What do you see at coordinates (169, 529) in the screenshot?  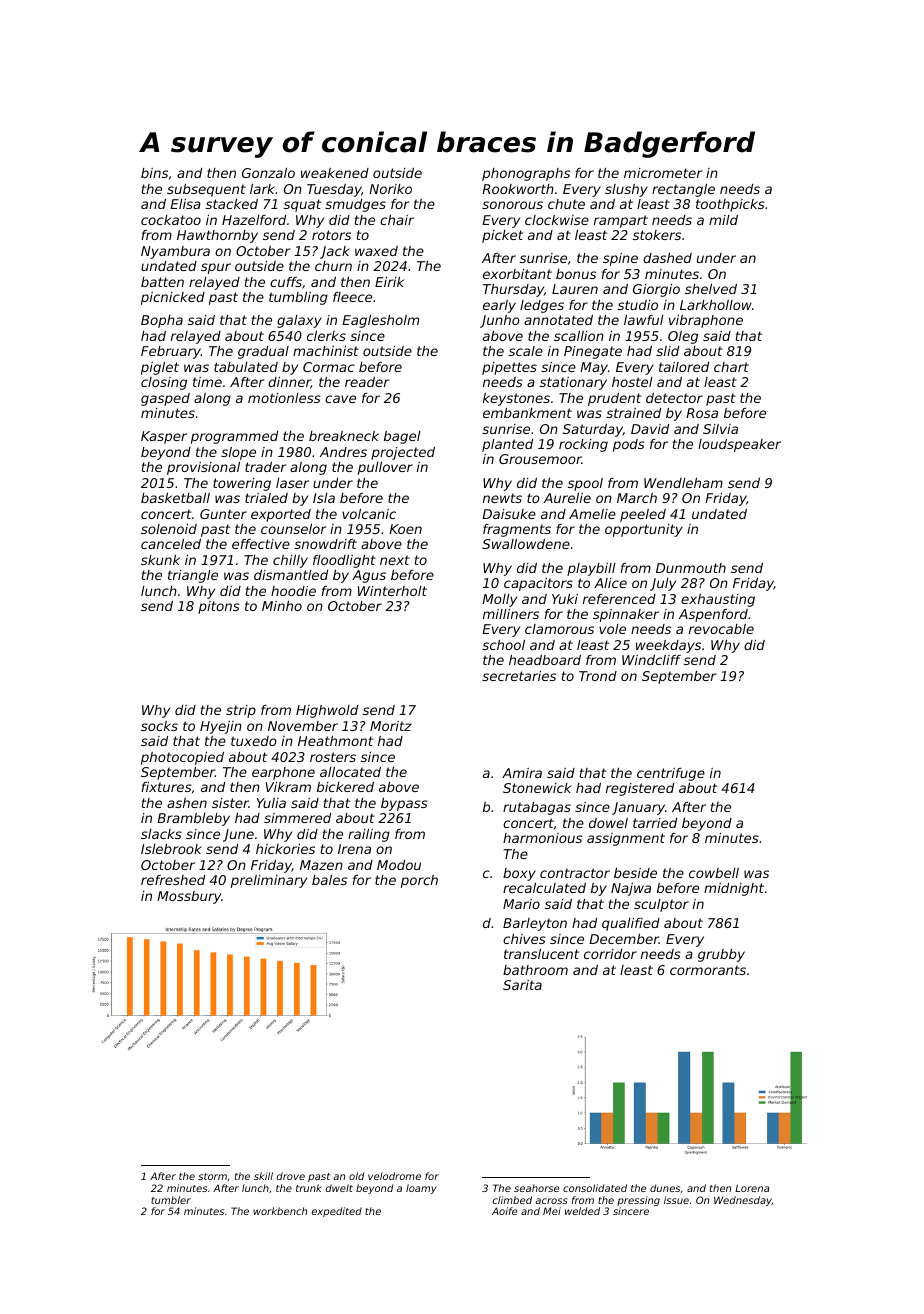 I see `solenoid` at bounding box center [169, 529].
